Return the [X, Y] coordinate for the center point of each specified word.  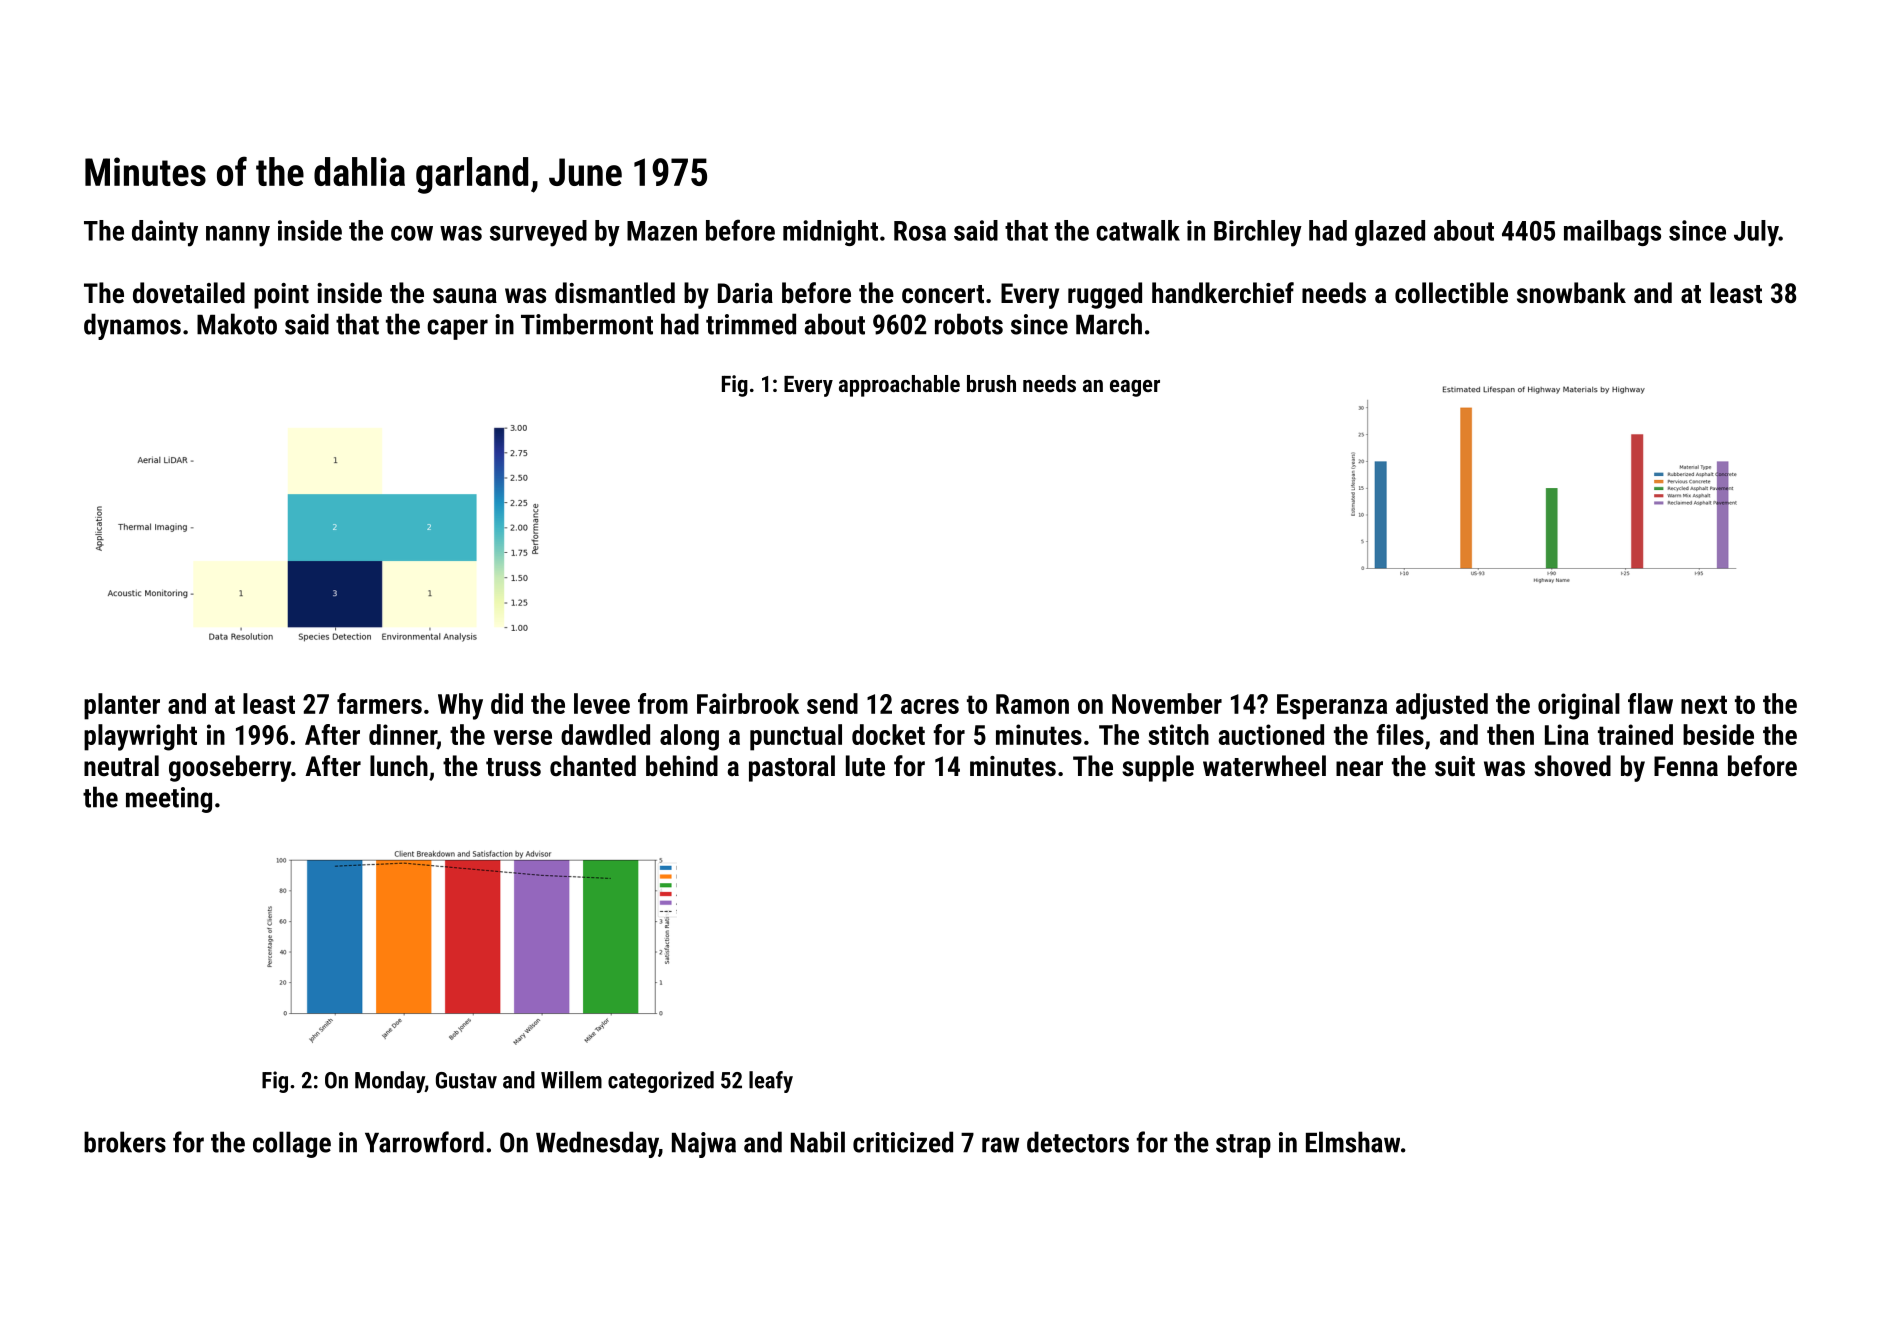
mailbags [1612, 233]
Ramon [1032, 704]
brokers [125, 1142]
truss [513, 767]
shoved [1572, 766]
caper [457, 329]
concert [943, 294]
